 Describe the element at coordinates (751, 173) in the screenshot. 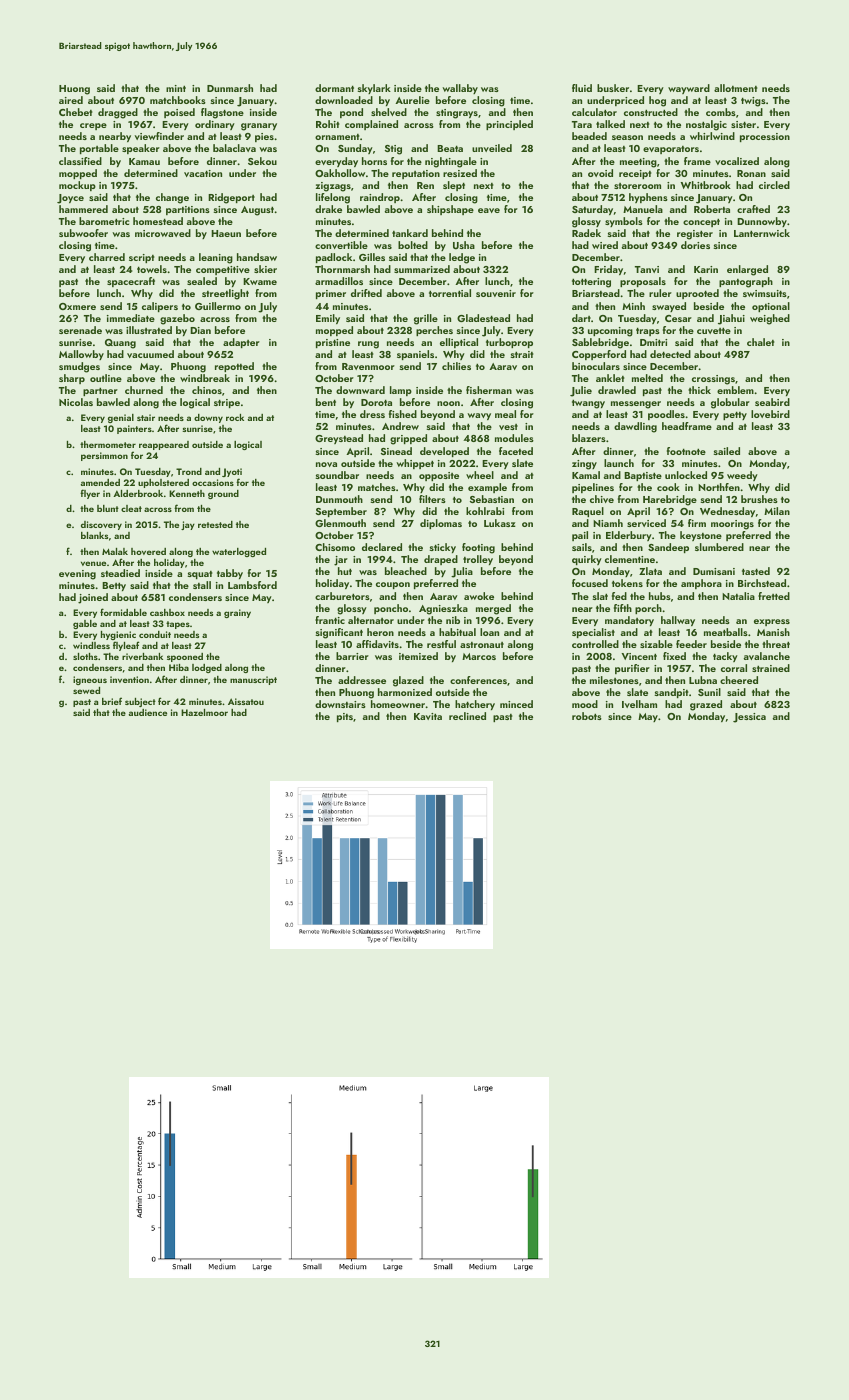

I see `Ronan` at that location.
